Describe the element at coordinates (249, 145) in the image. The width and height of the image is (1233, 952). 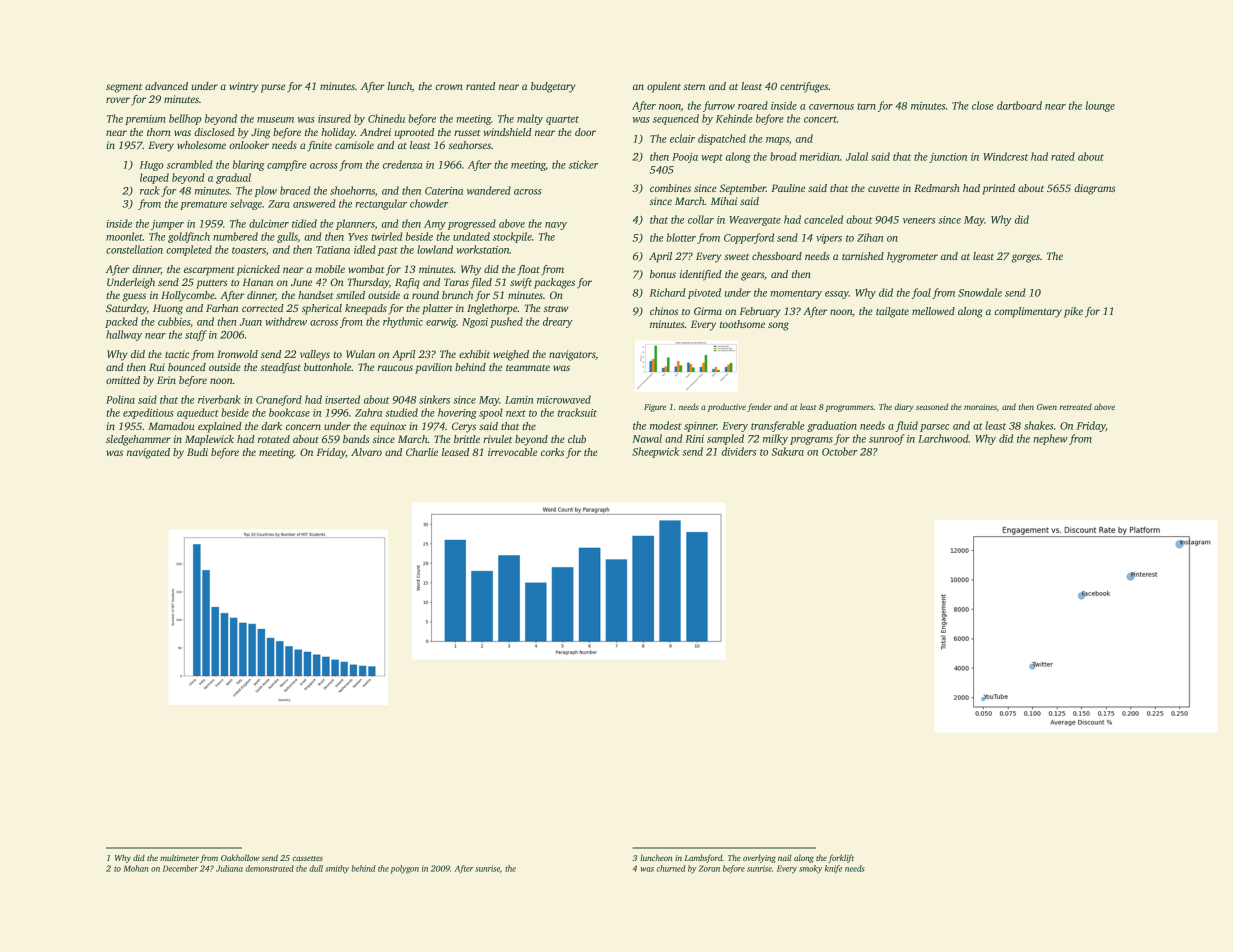
I see `onlooker` at that location.
